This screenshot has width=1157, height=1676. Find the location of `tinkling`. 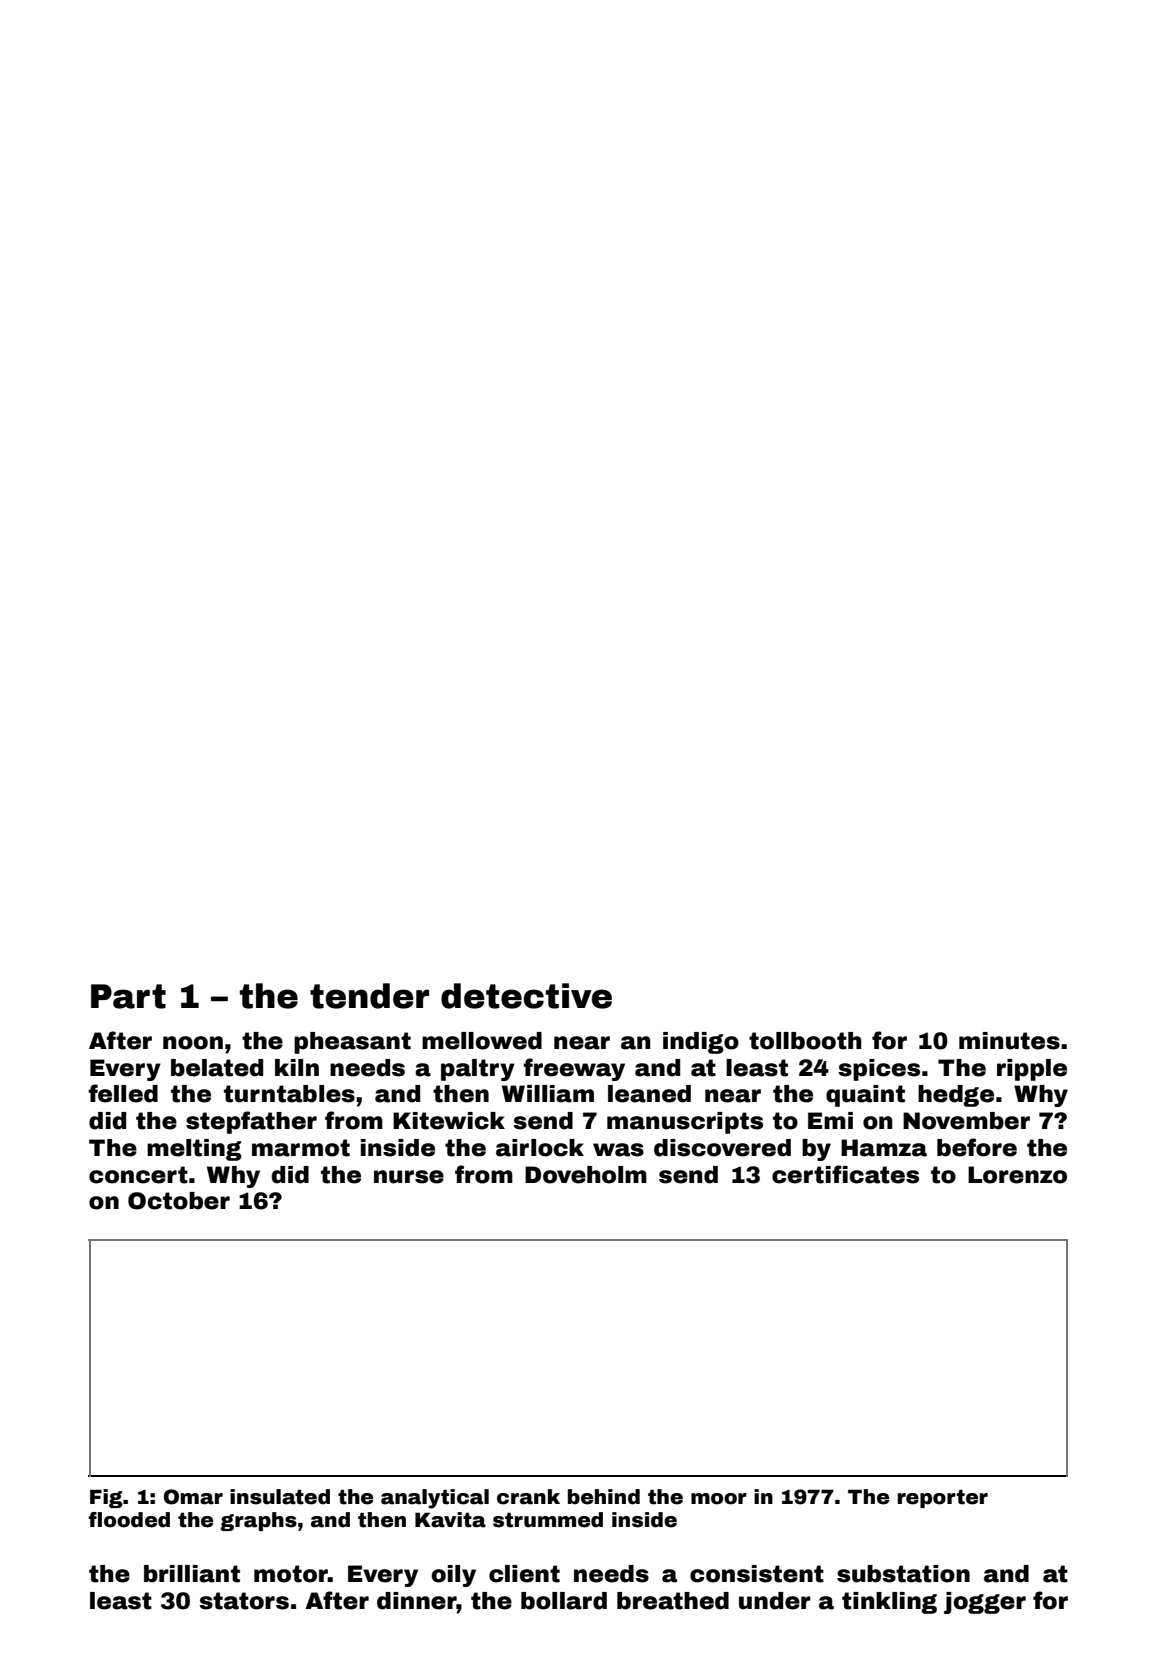

tinkling is located at coordinates (889, 1603).
